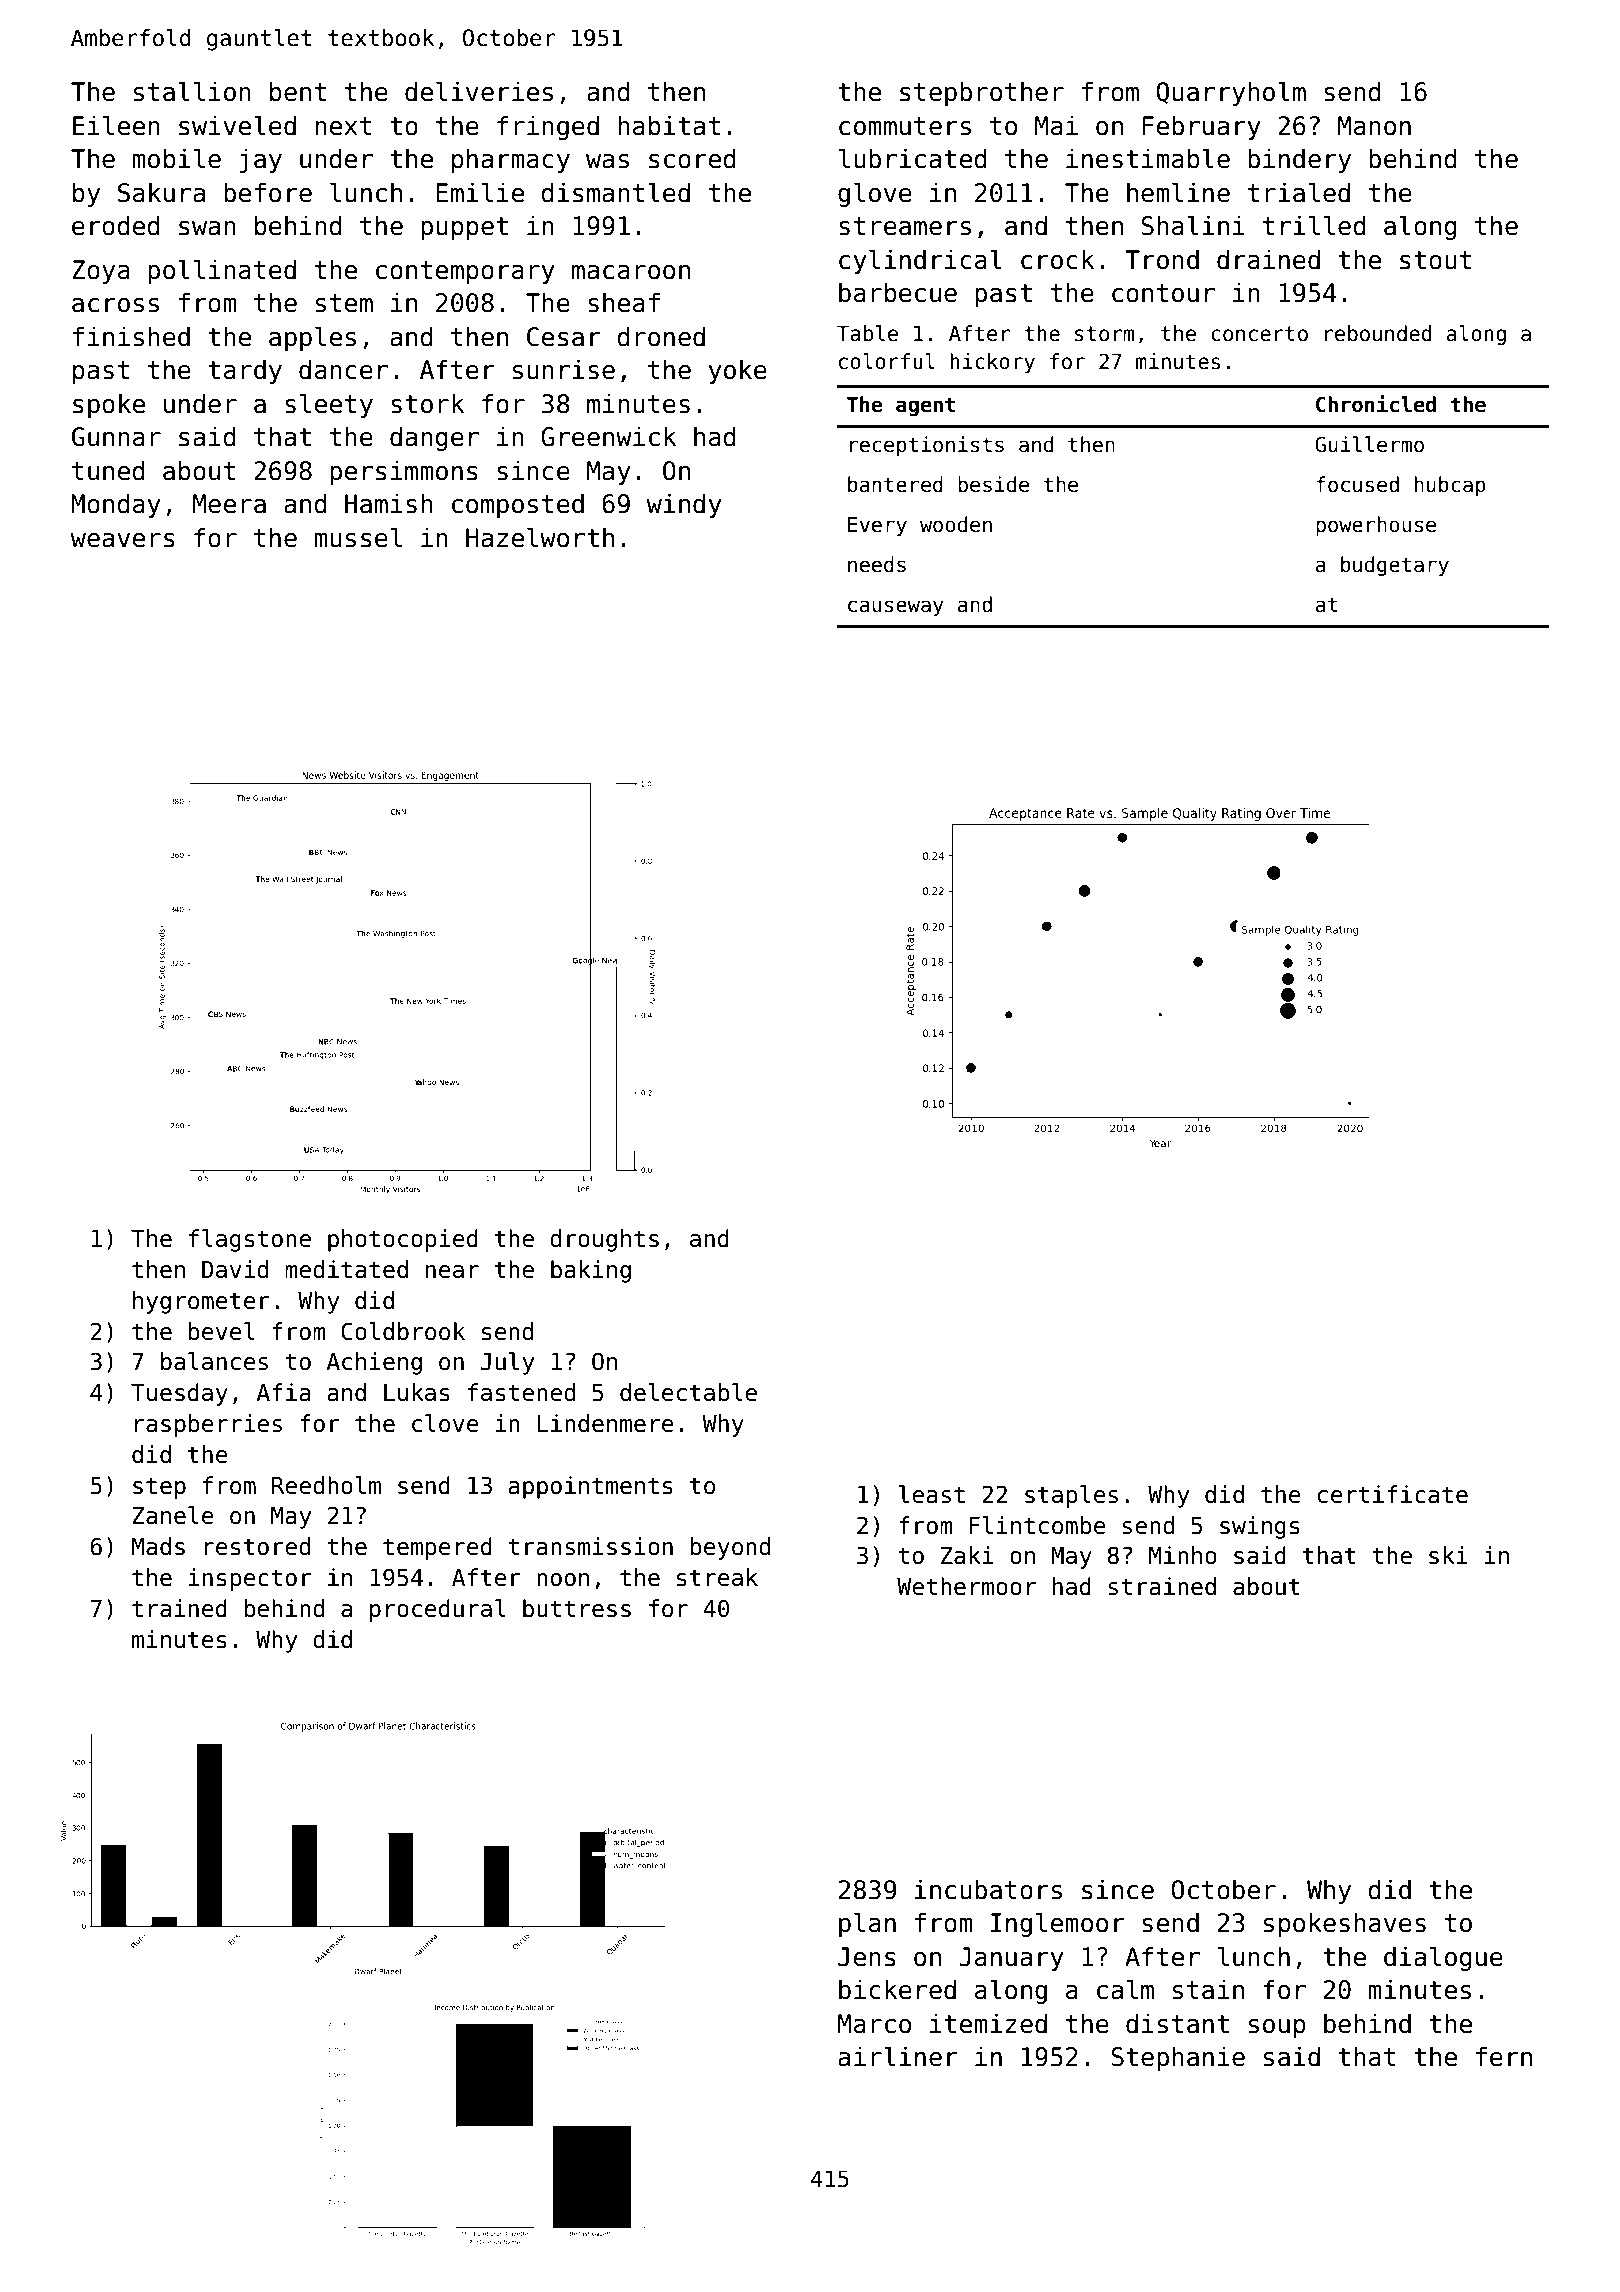  Describe the element at coordinates (1393, 1494) in the document. I see `certificate` at that location.
